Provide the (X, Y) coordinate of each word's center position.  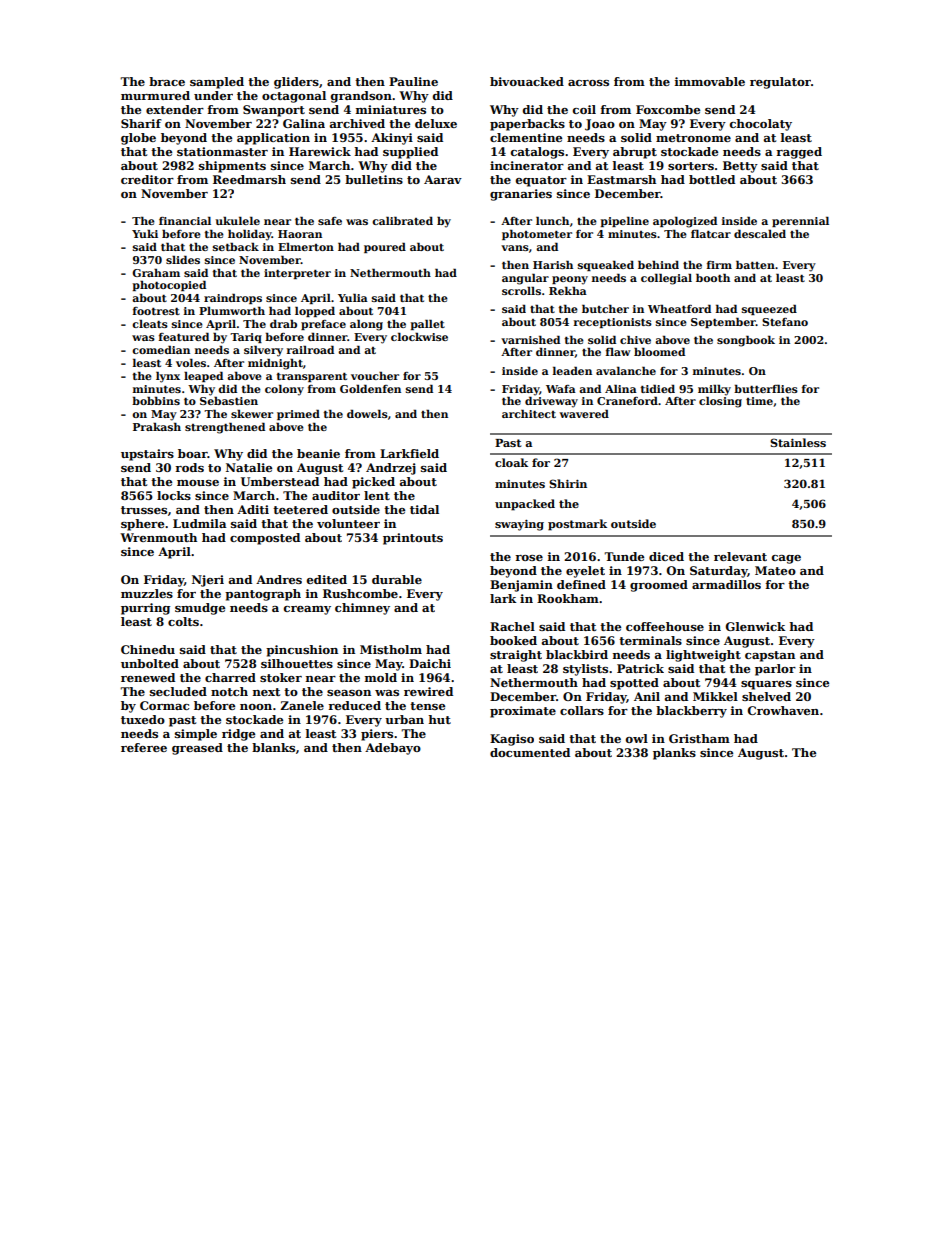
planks (674, 754)
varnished (530, 340)
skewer (252, 413)
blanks (273, 747)
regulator (780, 83)
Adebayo (393, 749)
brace (167, 81)
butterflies (766, 388)
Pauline (413, 81)
